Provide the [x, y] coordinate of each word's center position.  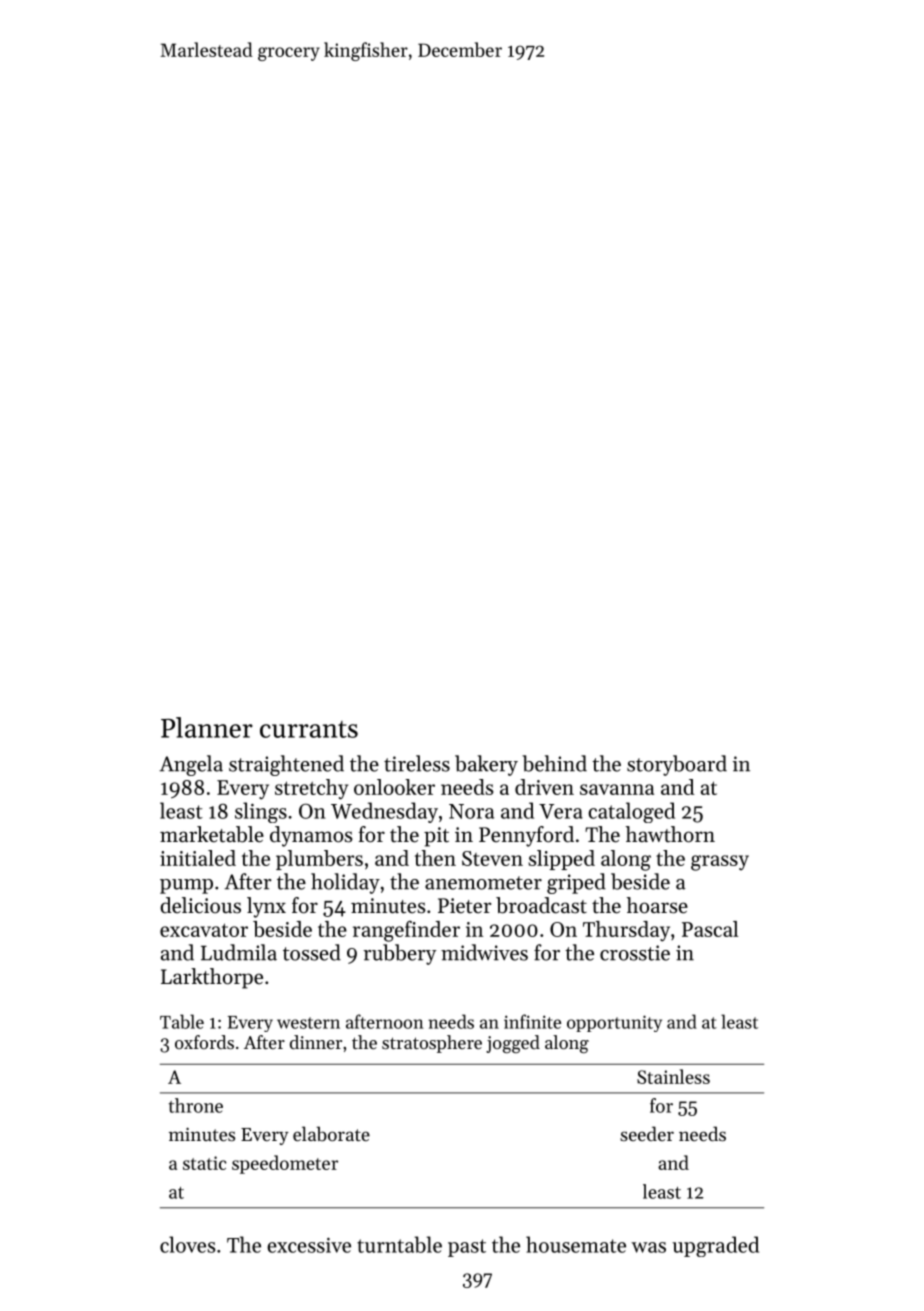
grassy [720, 863]
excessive [309, 1245]
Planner [207, 727]
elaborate [331, 1133]
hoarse [657, 905]
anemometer [483, 883]
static [204, 1163]
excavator [204, 930]
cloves [188, 1244]
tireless [417, 763]
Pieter [464, 906]
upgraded [715, 1246]
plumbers [319, 860]
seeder [647, 1133]
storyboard [677, 765]
